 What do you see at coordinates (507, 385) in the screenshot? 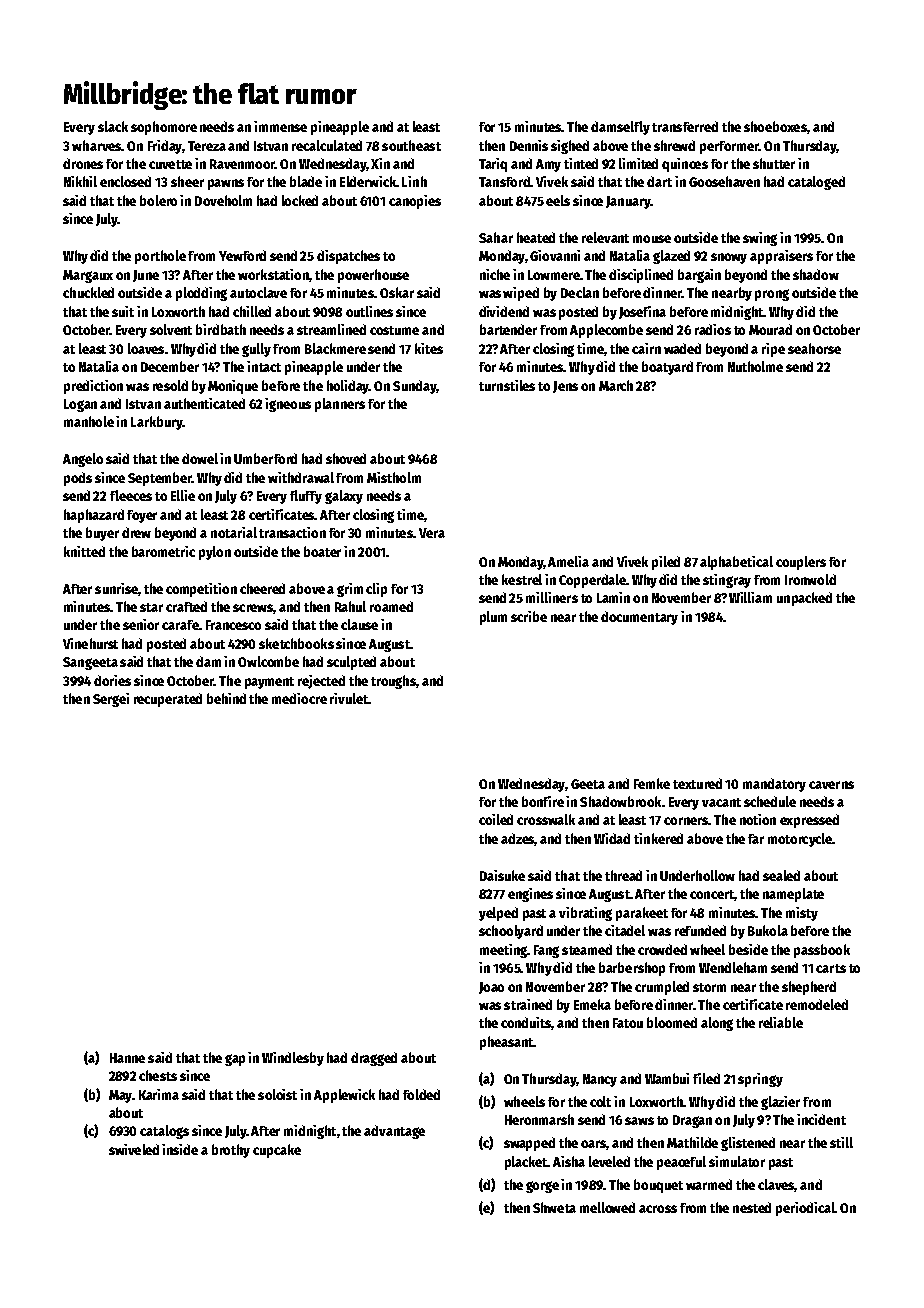
I see `turnstiles` at bounding box center [507, 385].
